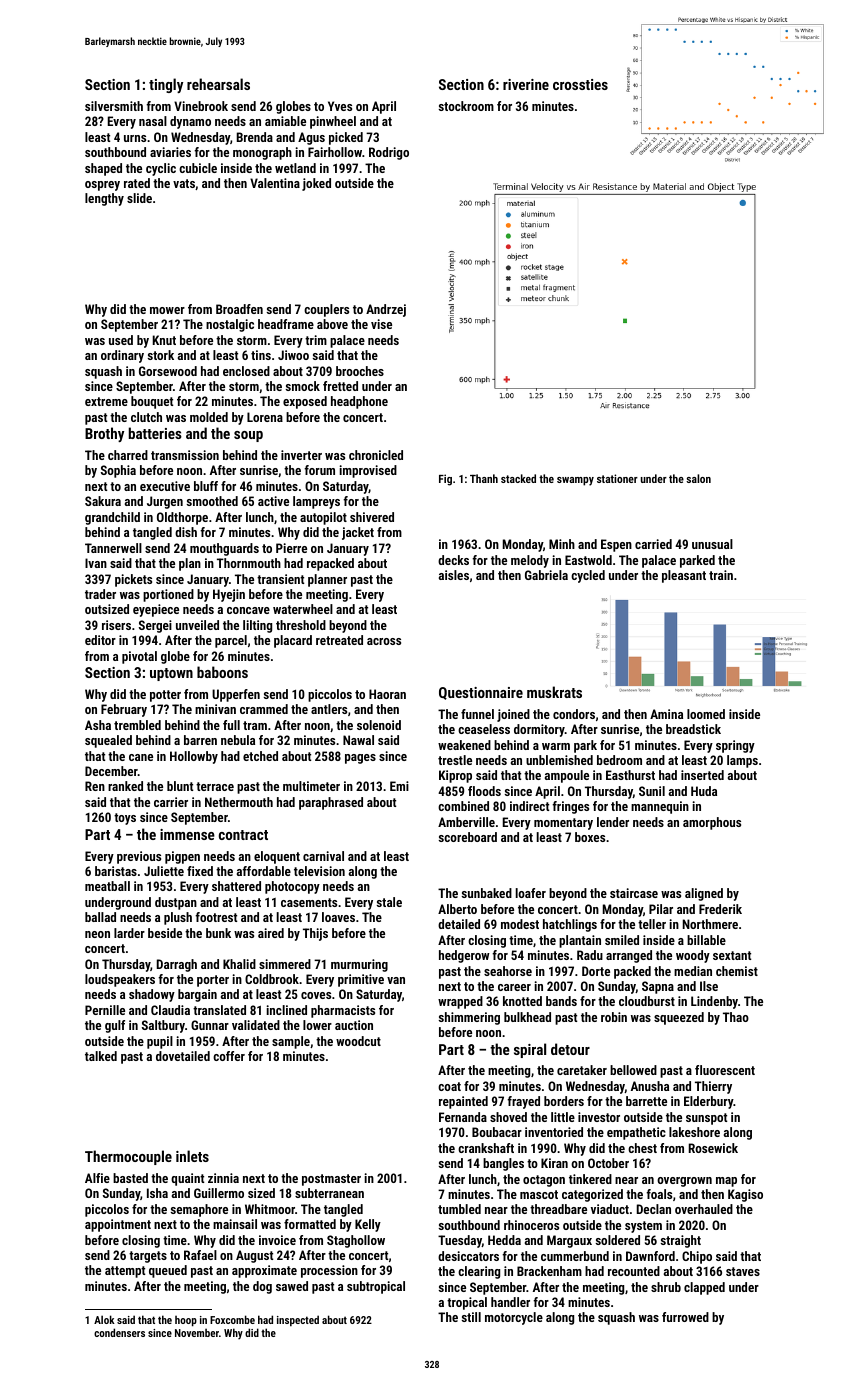 The width and height of the screenshot is (849, 1400). Describe the element at coordinates (698, 478) in the screenshot. I see `salon` at that location.
